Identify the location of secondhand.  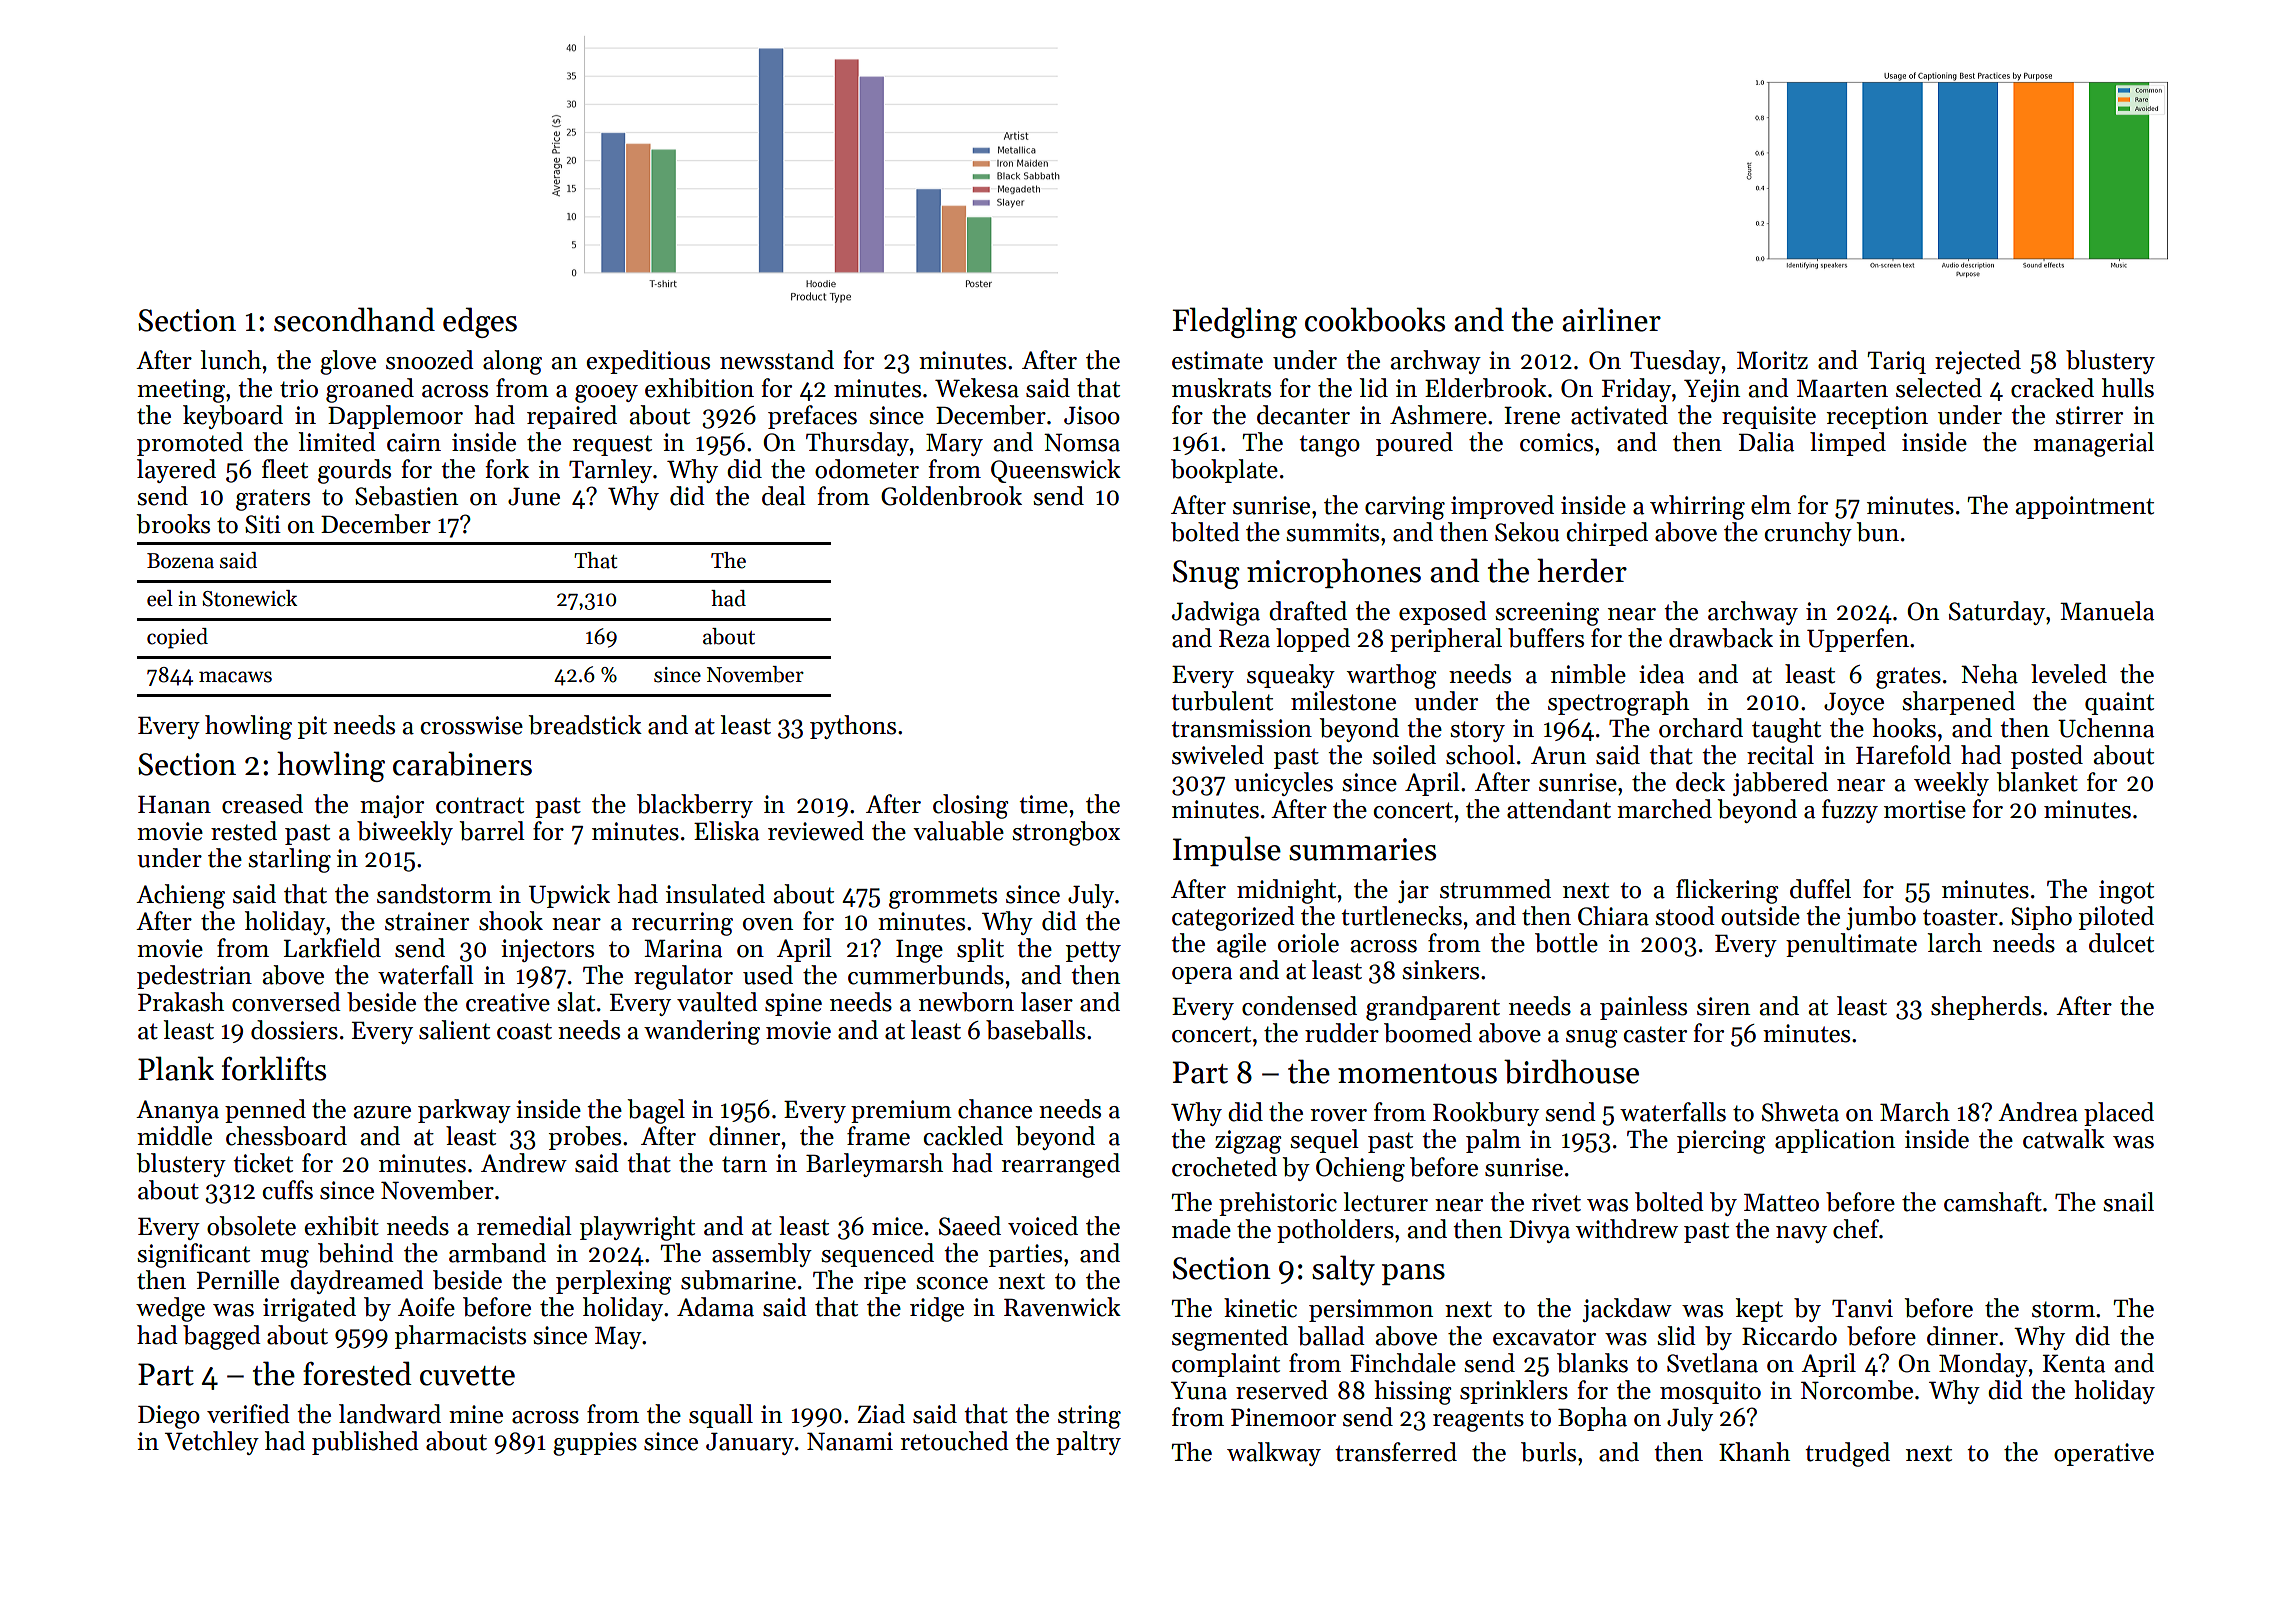
(354, 319).
